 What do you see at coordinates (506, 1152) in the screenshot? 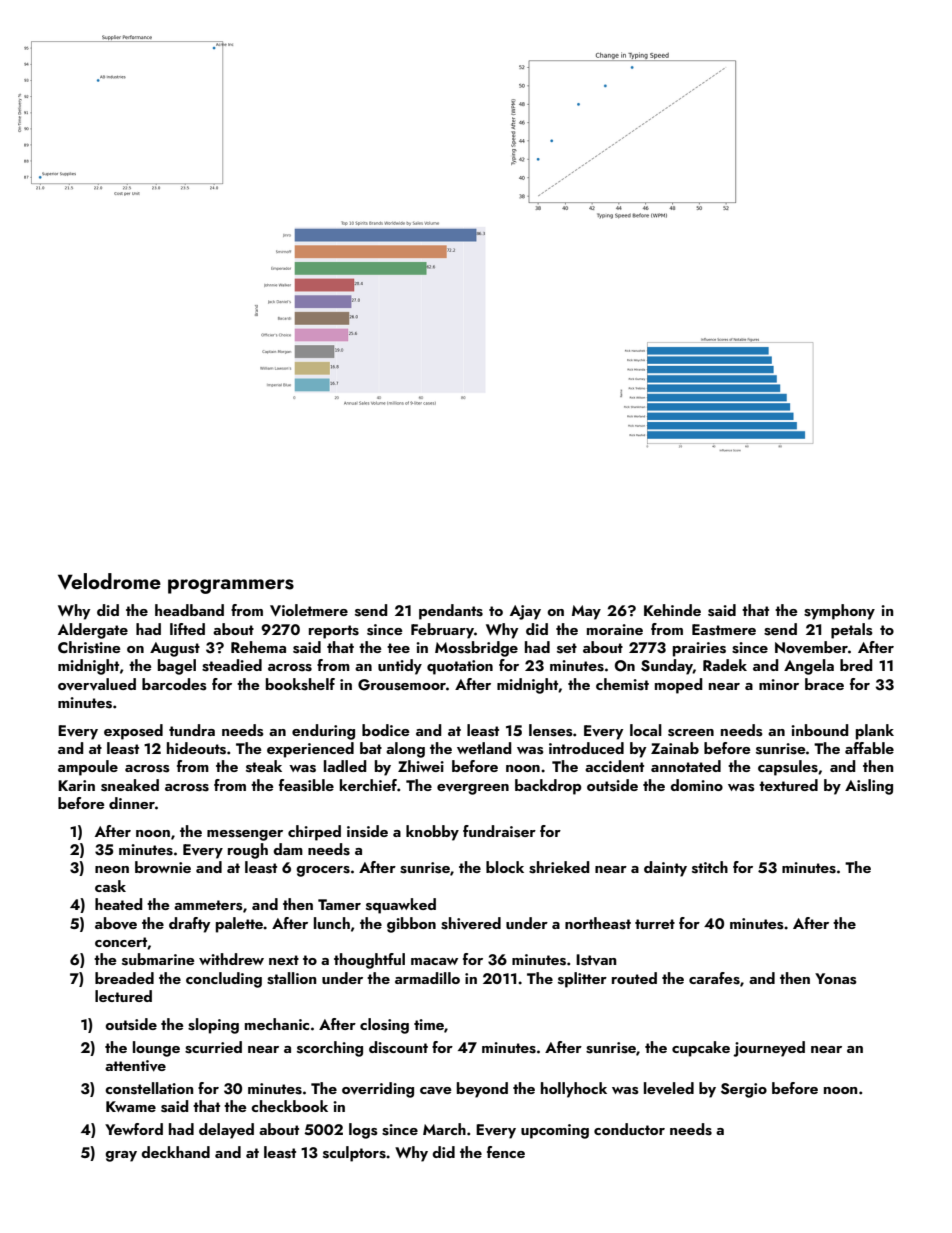
I see `fence` at bounding box center [506, 1152].
